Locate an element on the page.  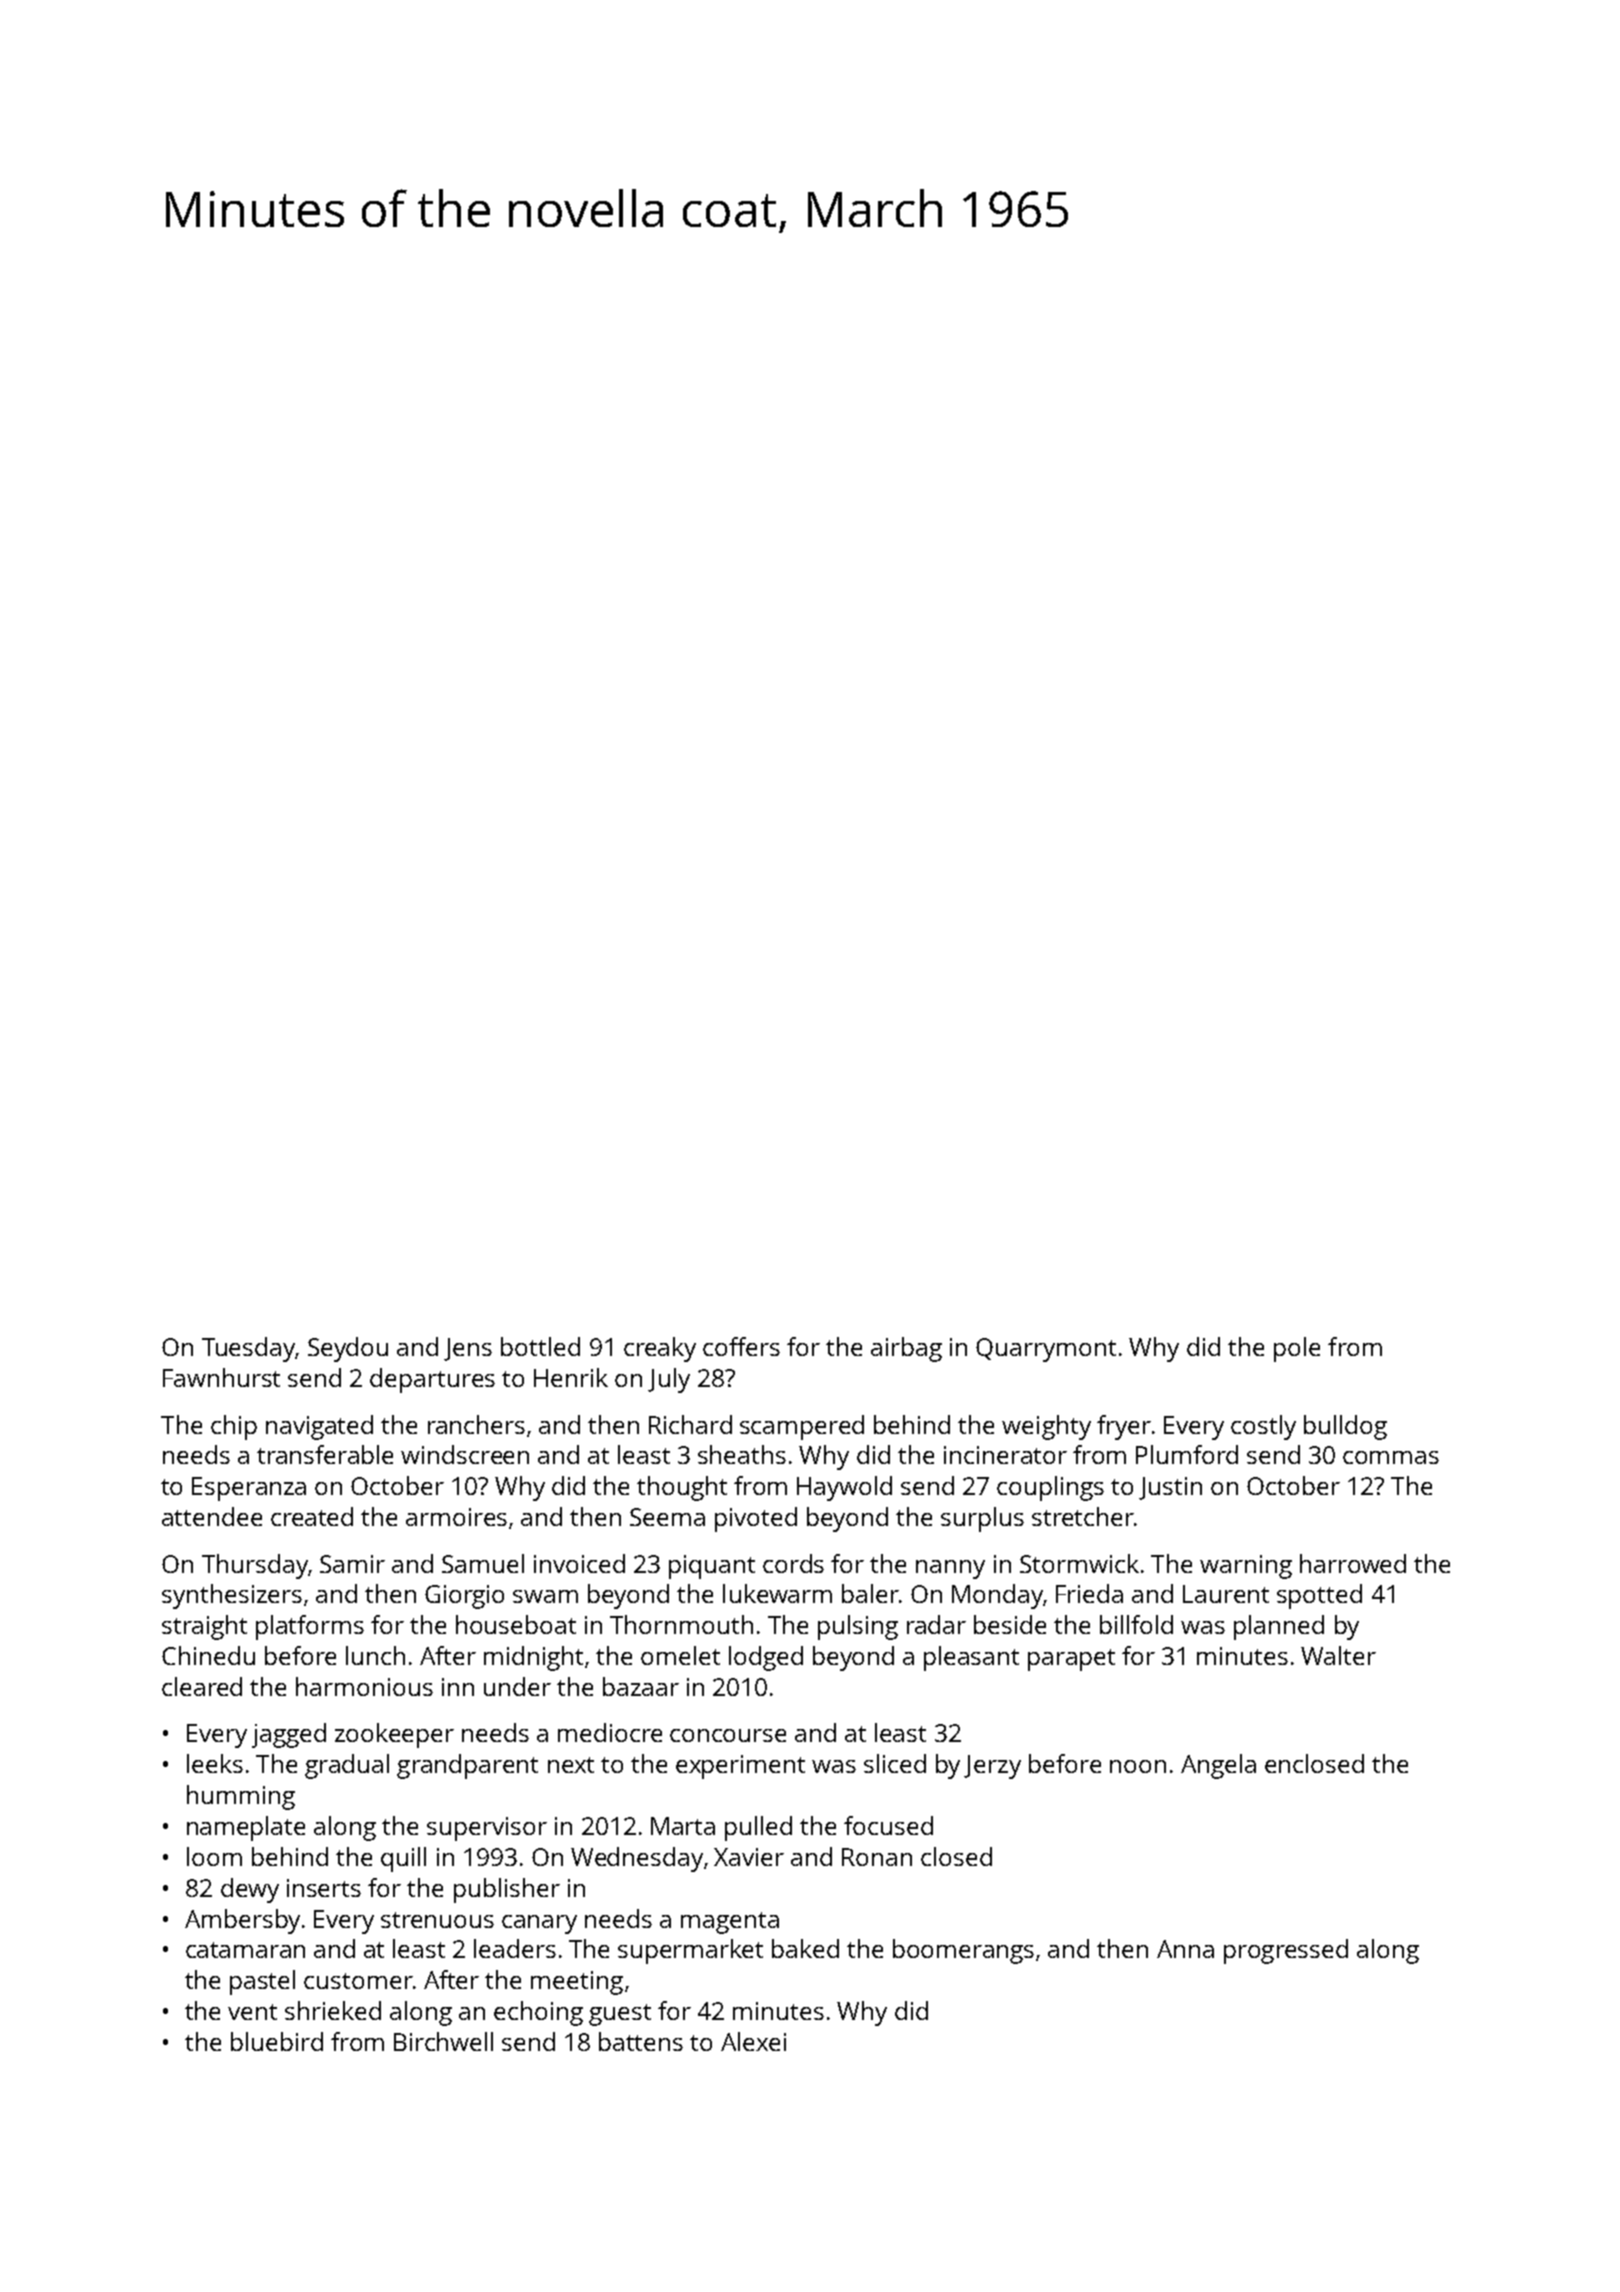
Tuesday is located at coordinates (248, 1349).
